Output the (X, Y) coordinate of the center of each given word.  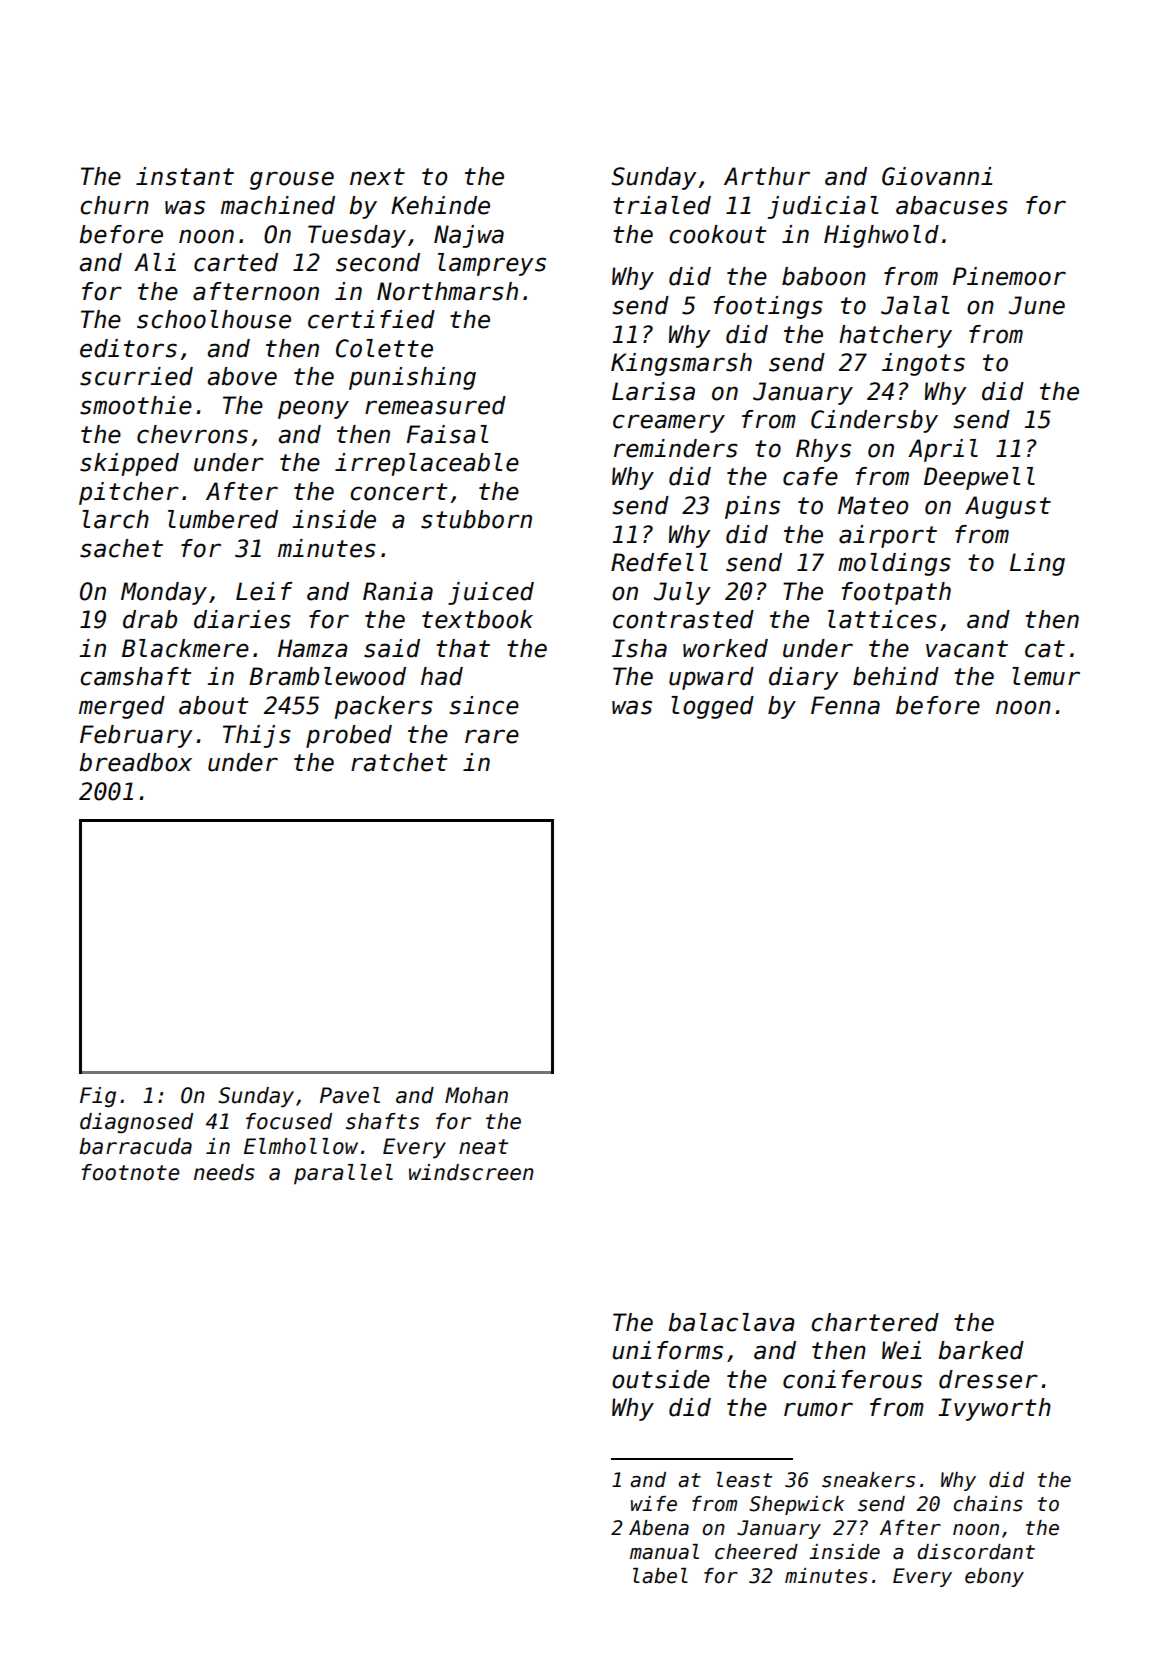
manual (664, 1552)
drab (150, 619)
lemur (1046, 676)
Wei (901, 1350)
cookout (718, 234)
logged (712, 707)
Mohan (476, 1095)
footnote (130, 1172)
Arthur (767, 176)
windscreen (471, 1172)
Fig (98, 1097)
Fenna (845, 705)
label (660, 1576)
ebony (994, 1577)
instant (185, 176)
